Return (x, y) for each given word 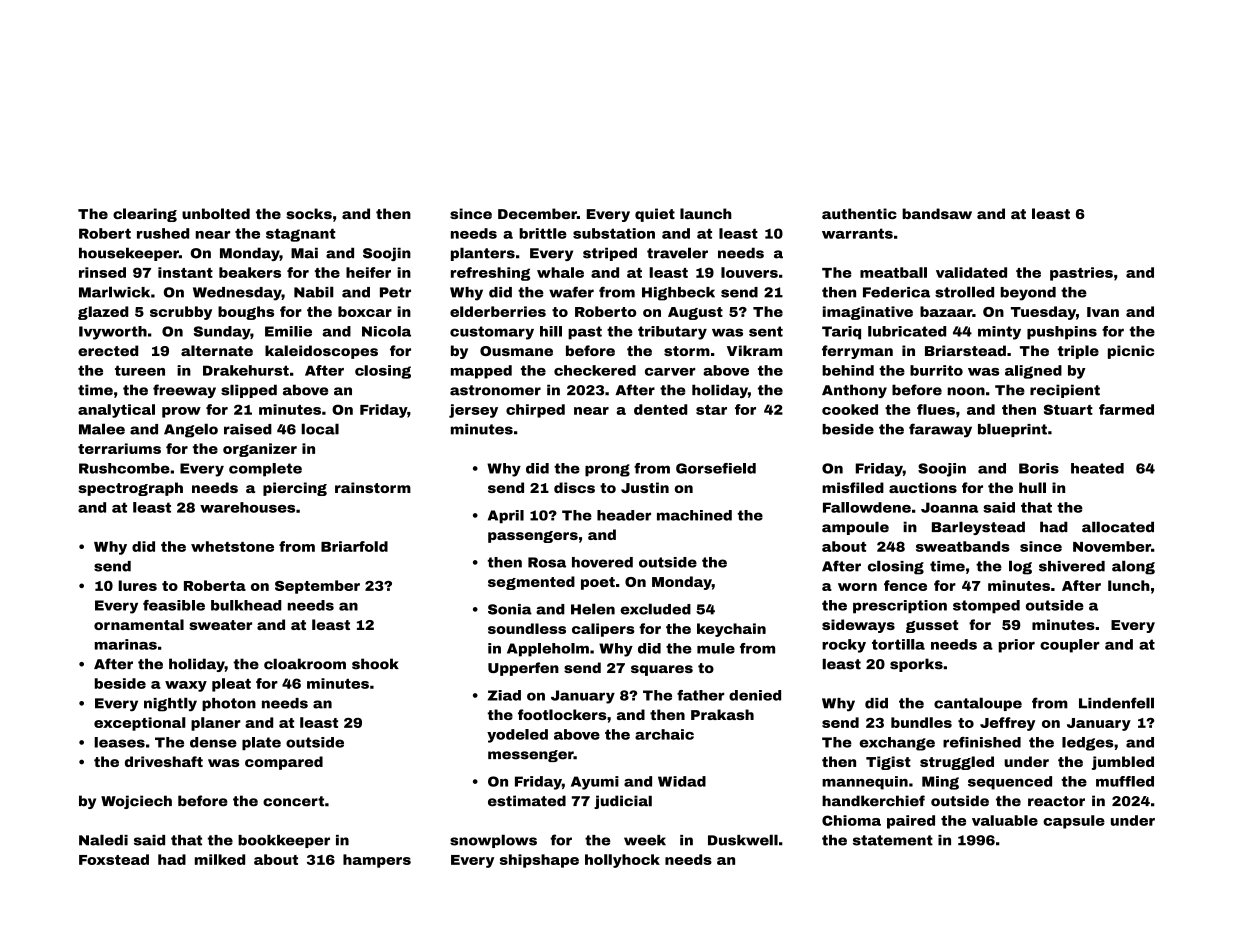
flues (936, 409)
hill (551, 331)
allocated (1118, 527)
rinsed (102, 272)
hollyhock (622, 861)
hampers (377, 861)
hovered (602, 562)
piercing (295, 489)
